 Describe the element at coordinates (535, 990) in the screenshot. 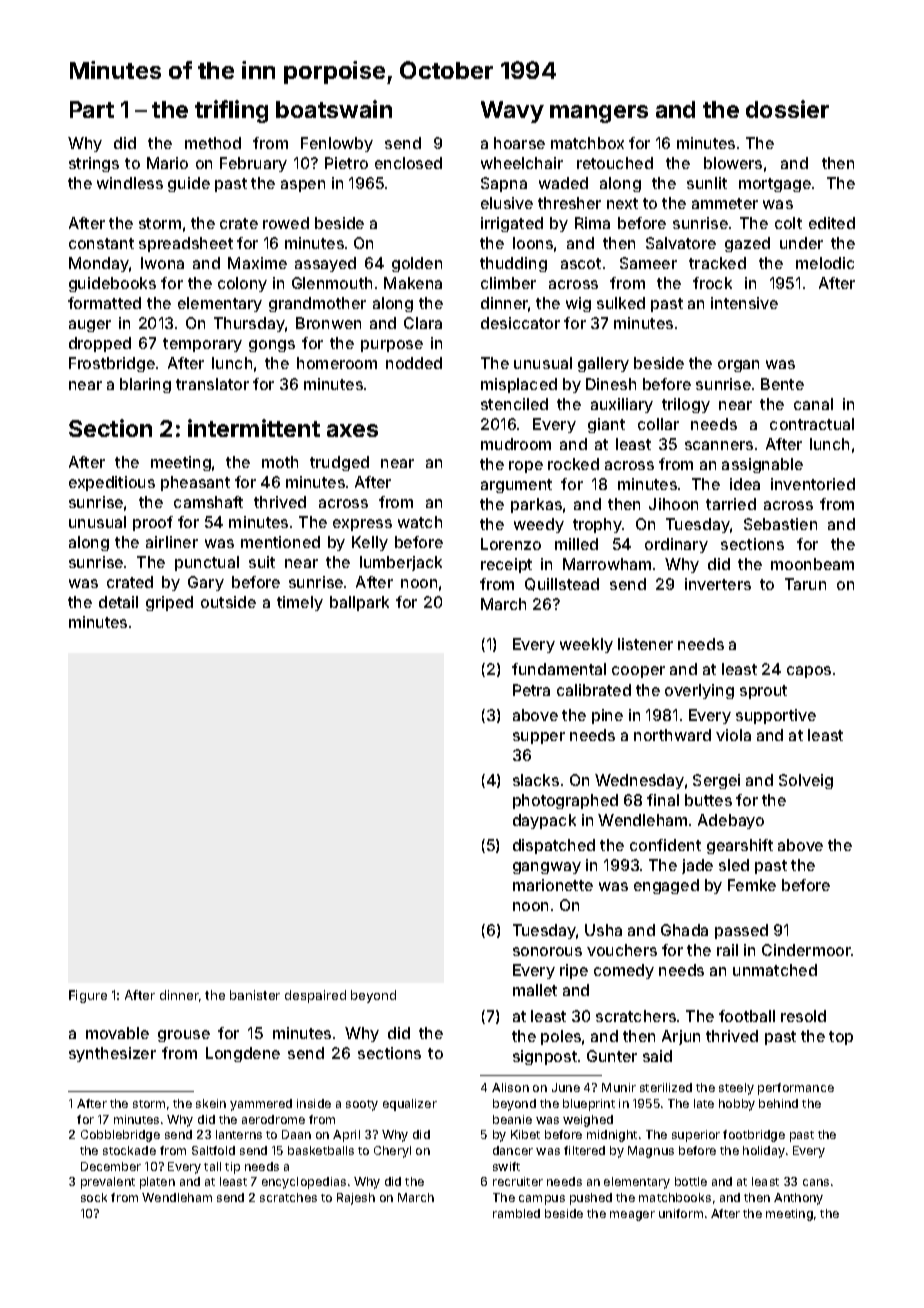

I see `mallet` at that location.
